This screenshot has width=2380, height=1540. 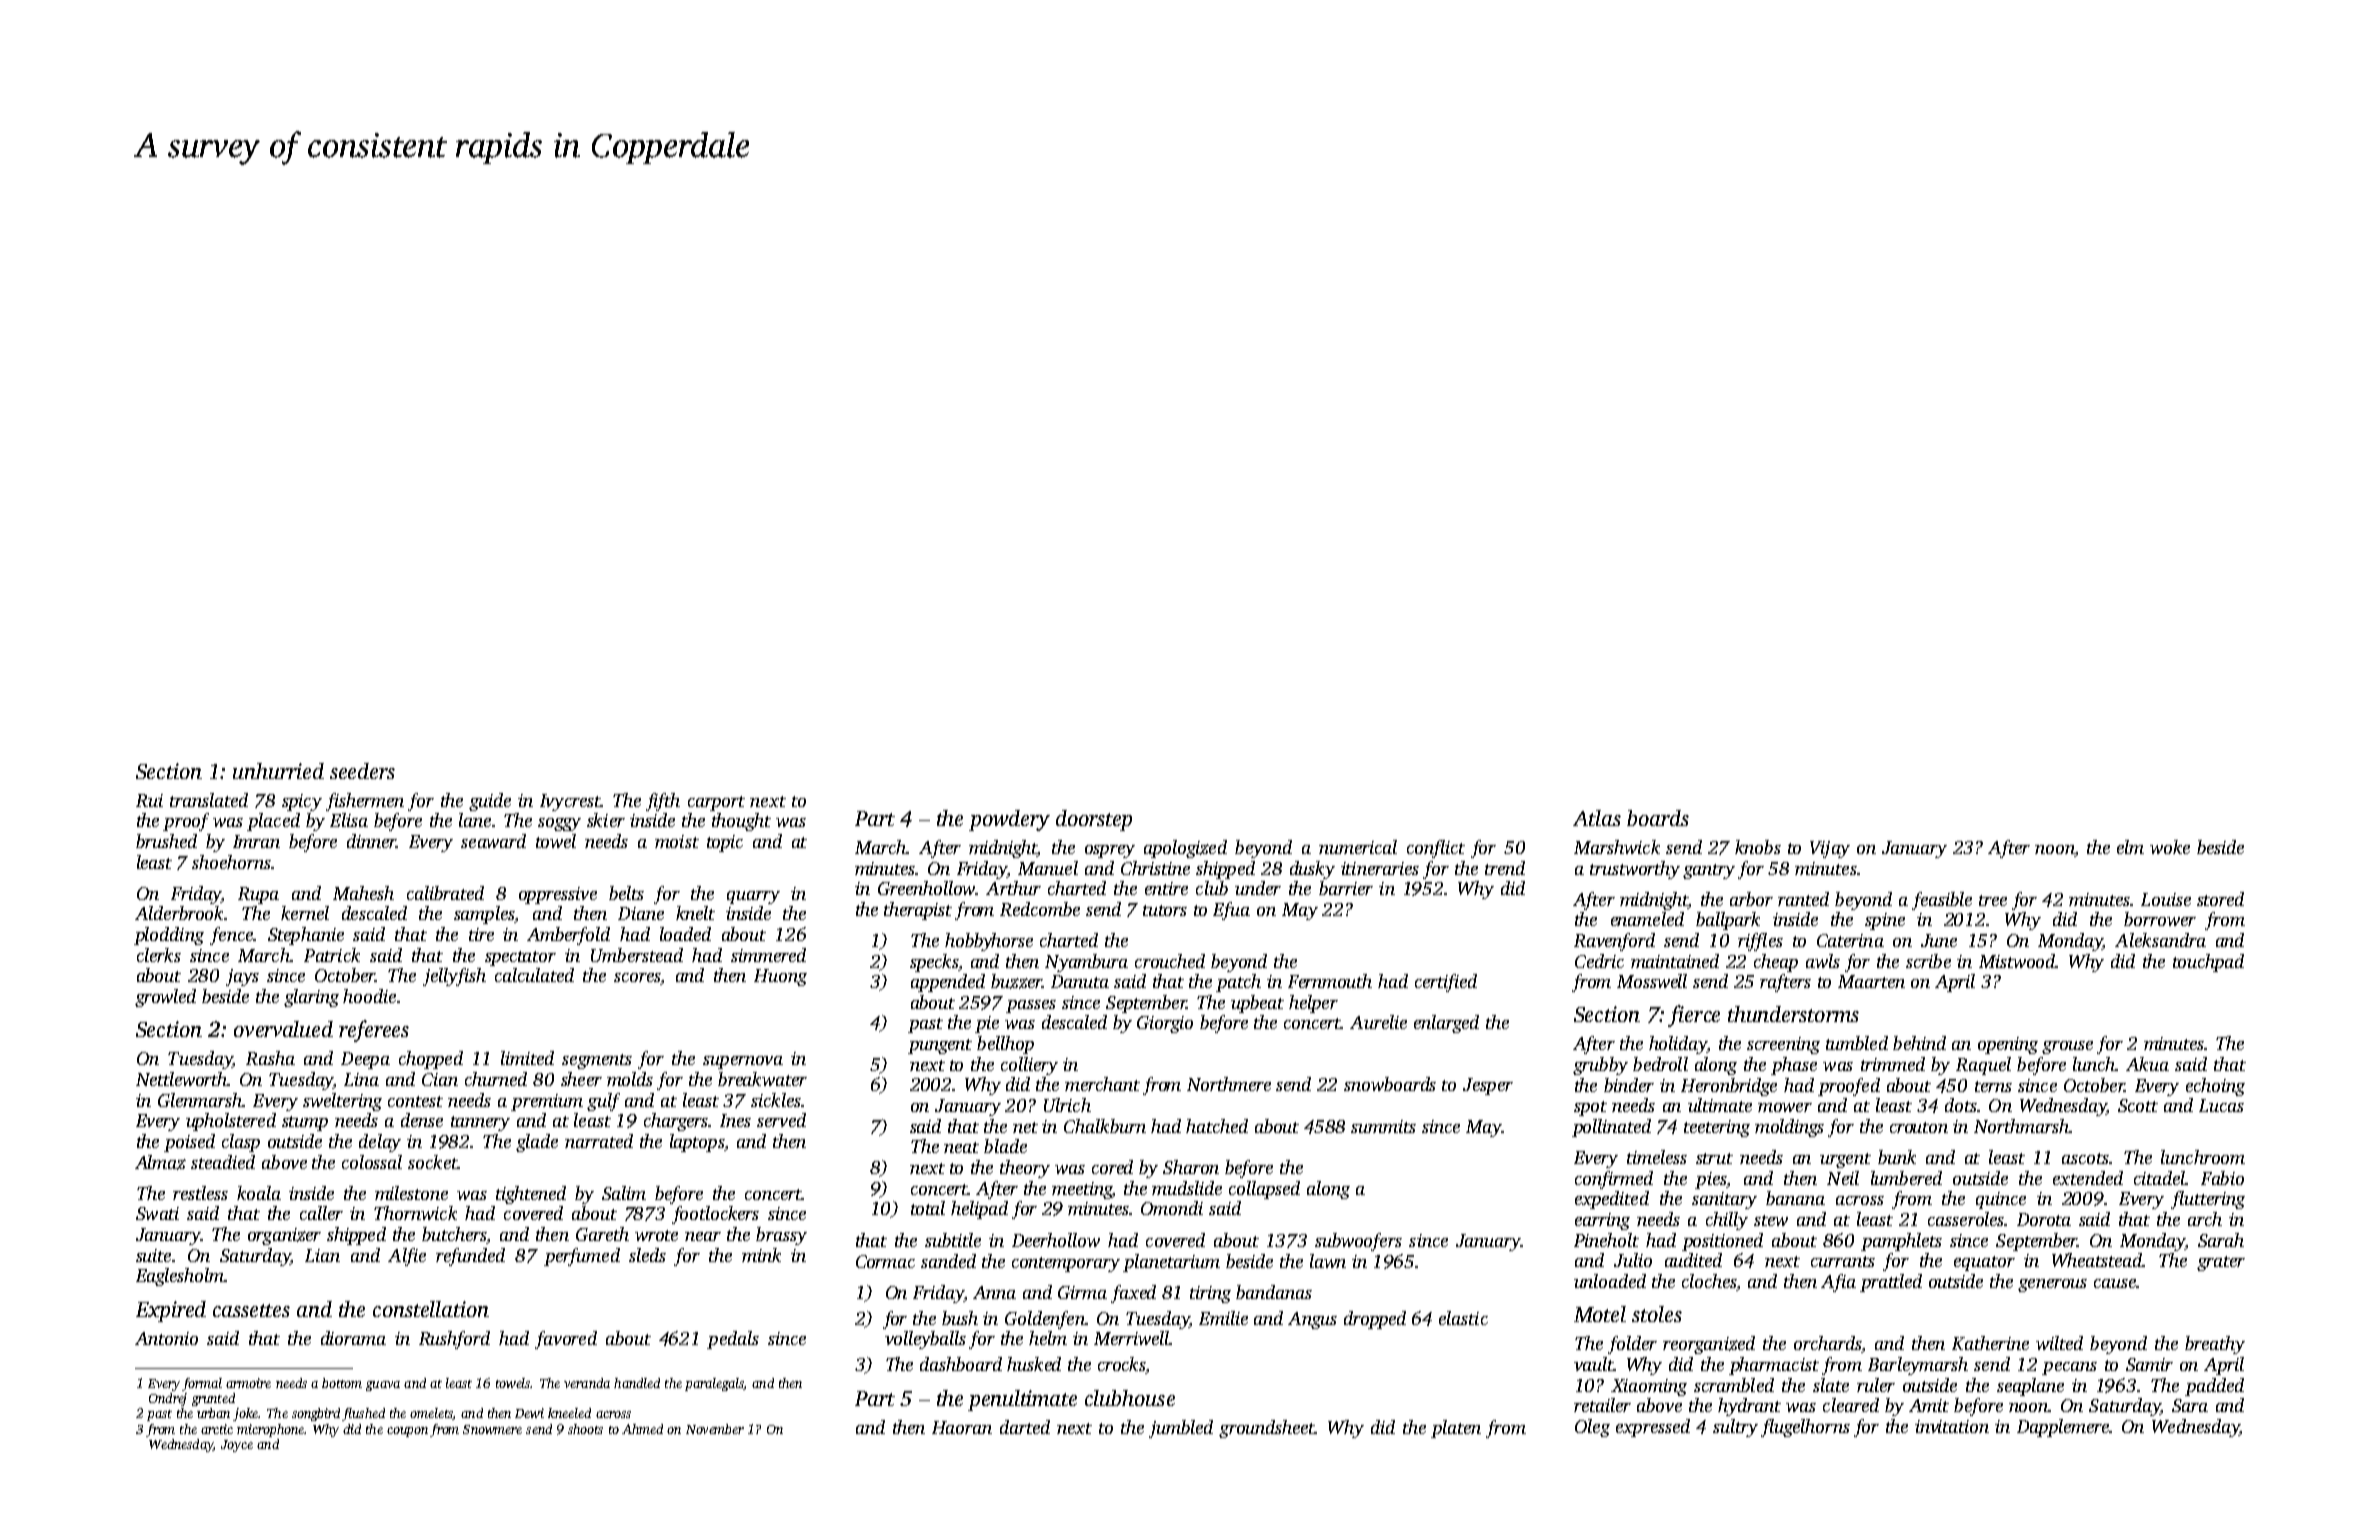 What do you see at coordinates (2097, 1260) in the screenshot?
I see `Wheatstead` at bounding box center [2097, 1260].
